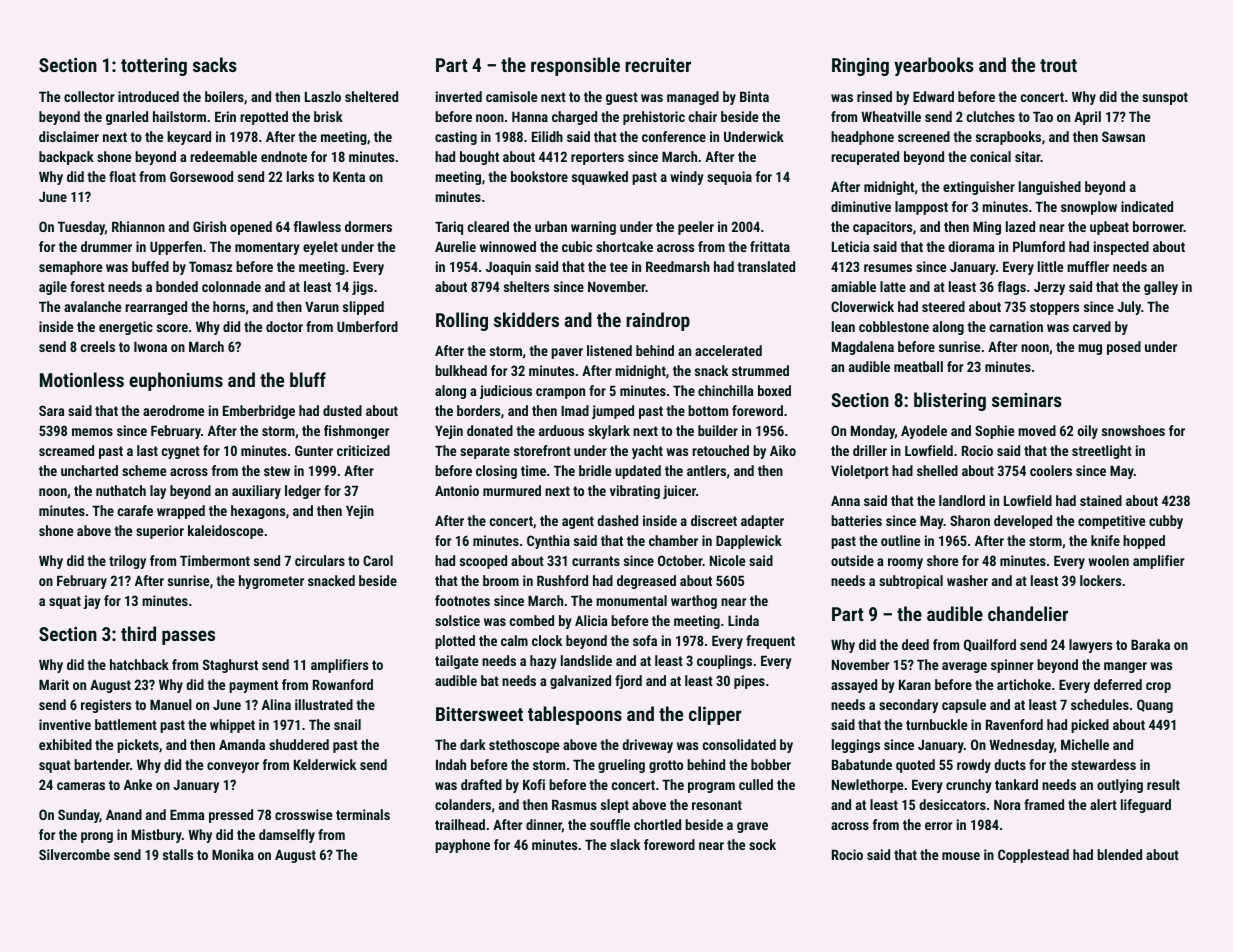  What do you see at coordinates (625, 844) in the screenshot?
I see `slack` at bounding box center [625, 844].
